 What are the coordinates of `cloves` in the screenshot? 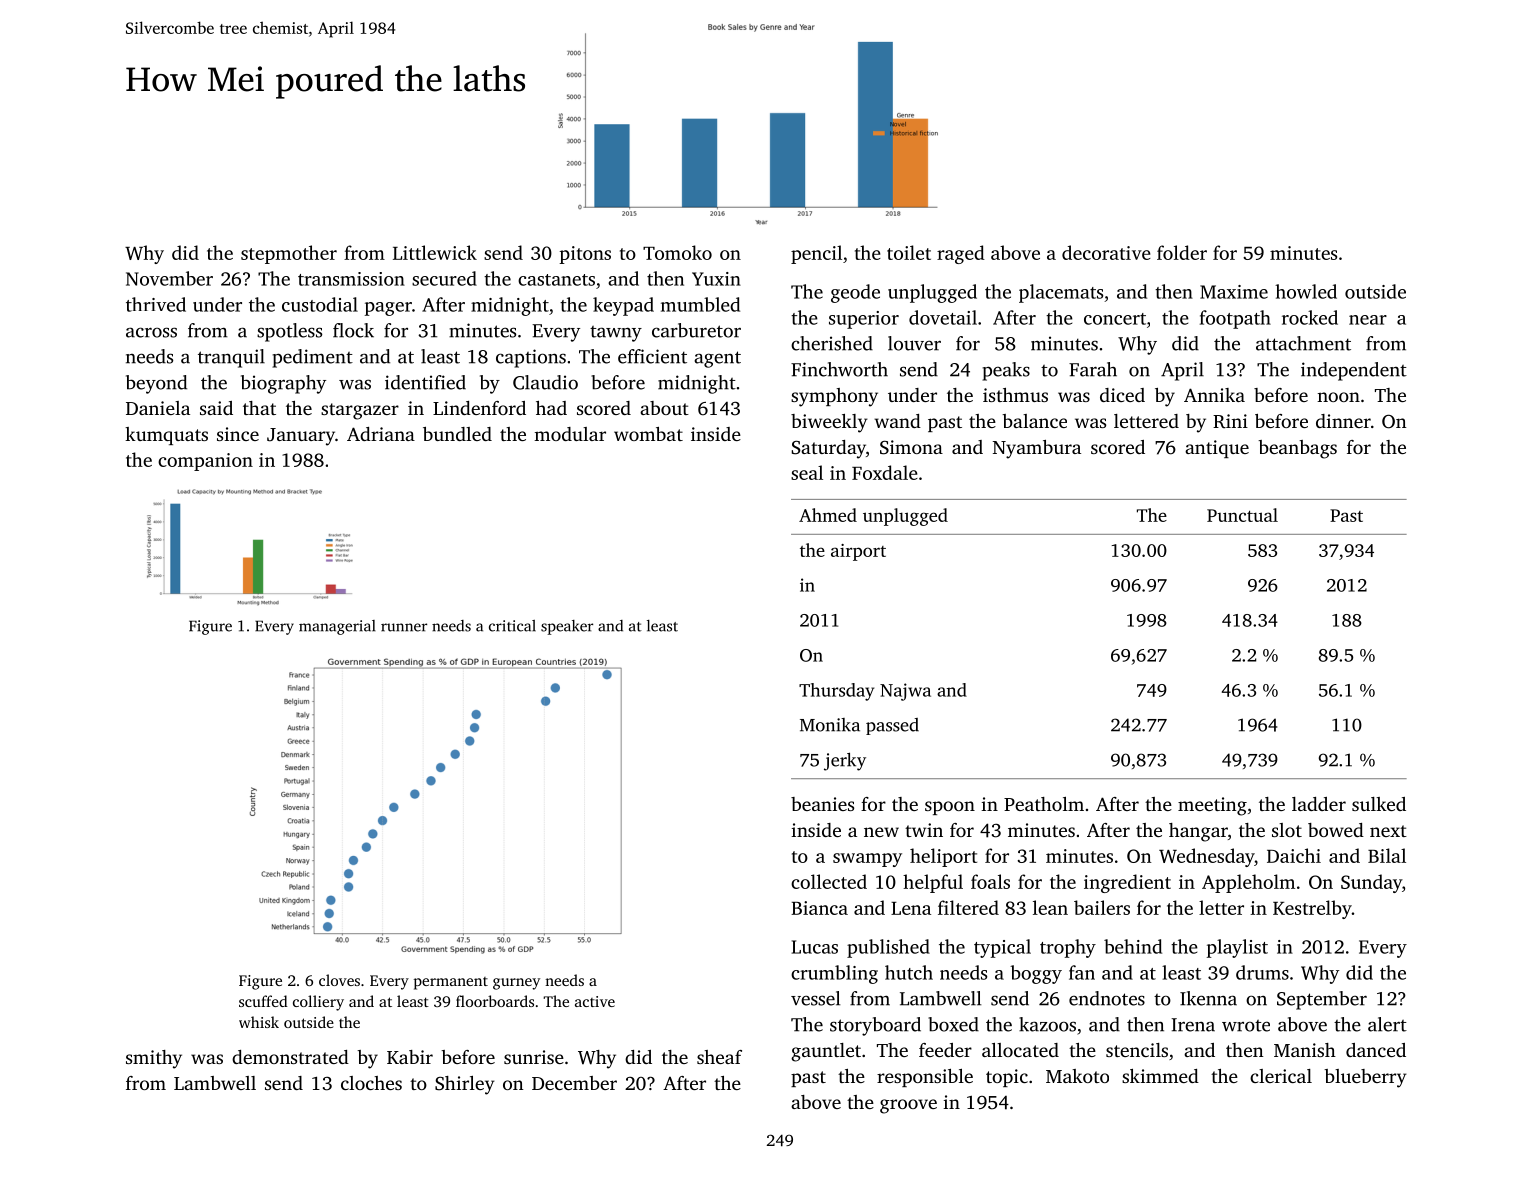 It's located at (339, 980).
